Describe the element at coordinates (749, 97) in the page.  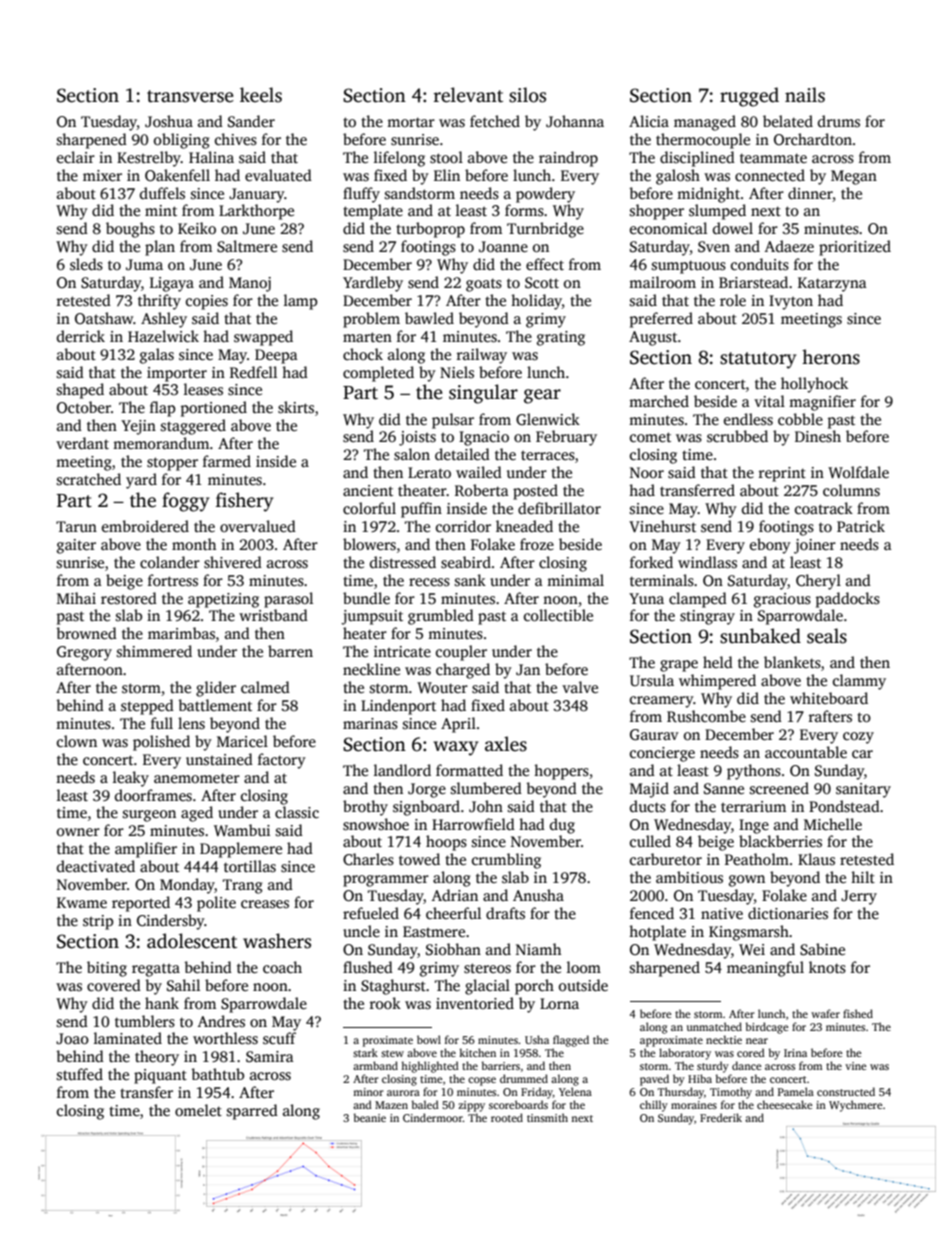
I see `rugged` at that location.
